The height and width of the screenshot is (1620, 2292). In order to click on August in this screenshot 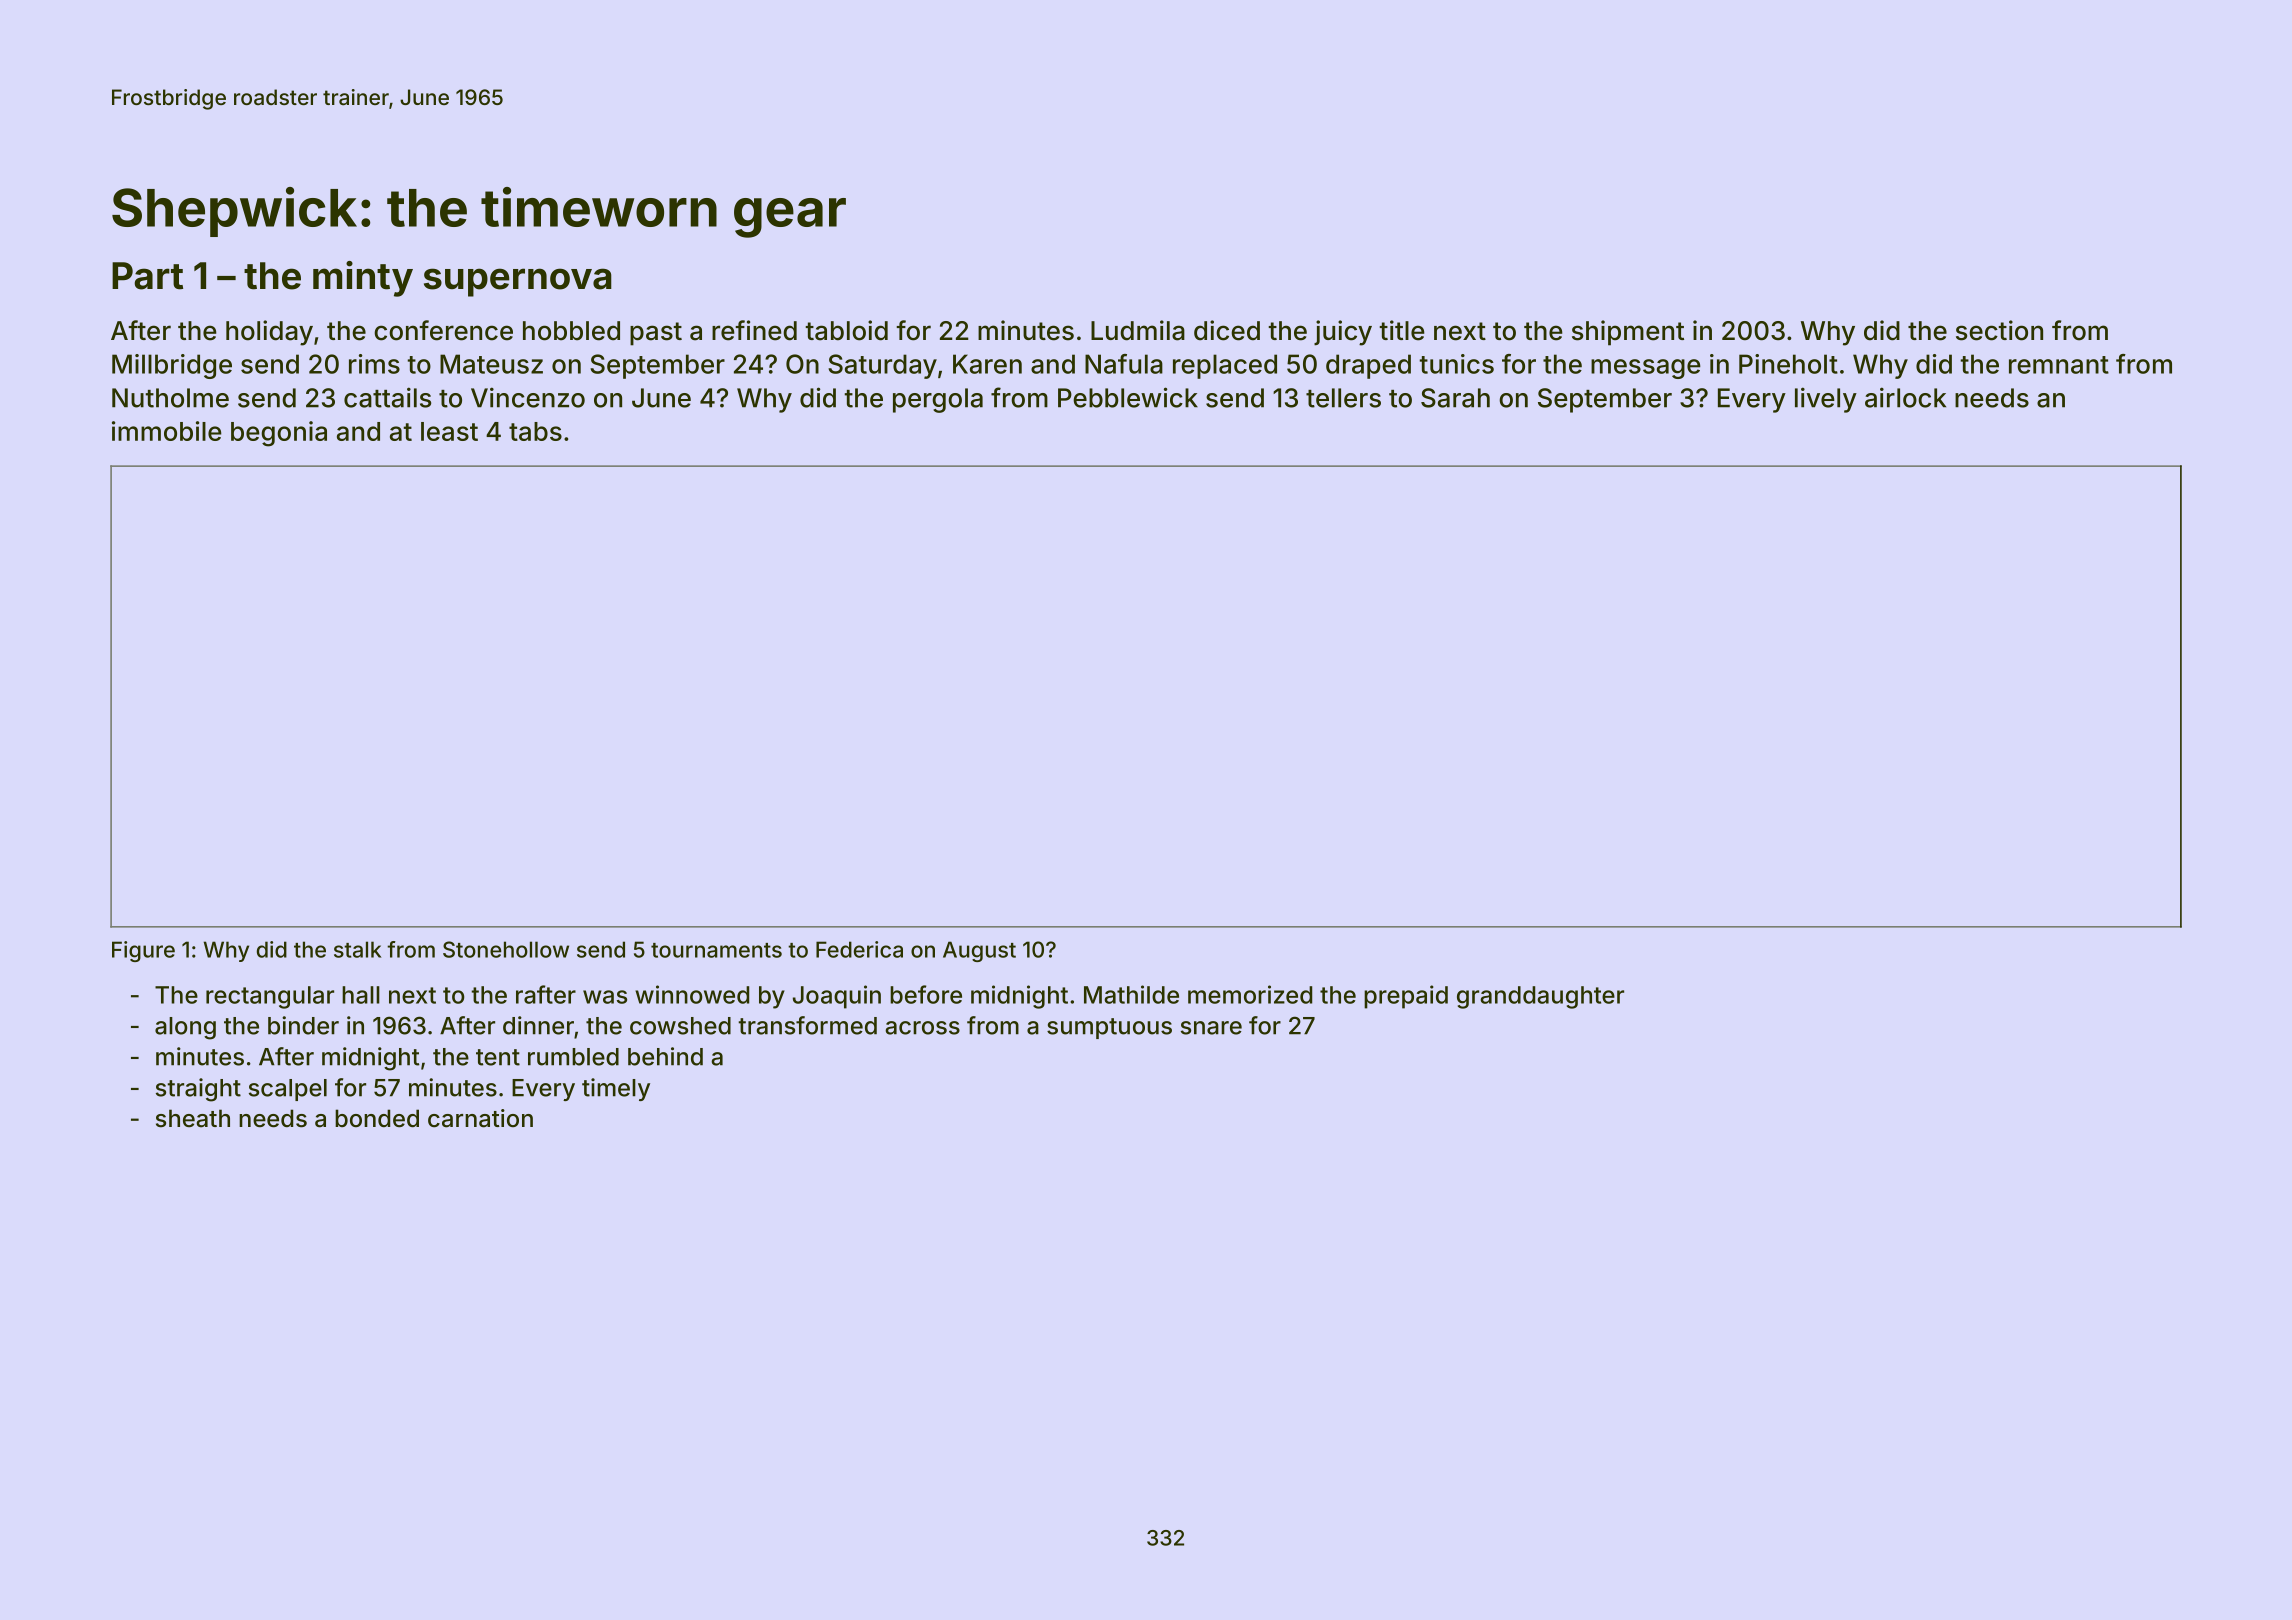, I will do `click(979, 951)`.
